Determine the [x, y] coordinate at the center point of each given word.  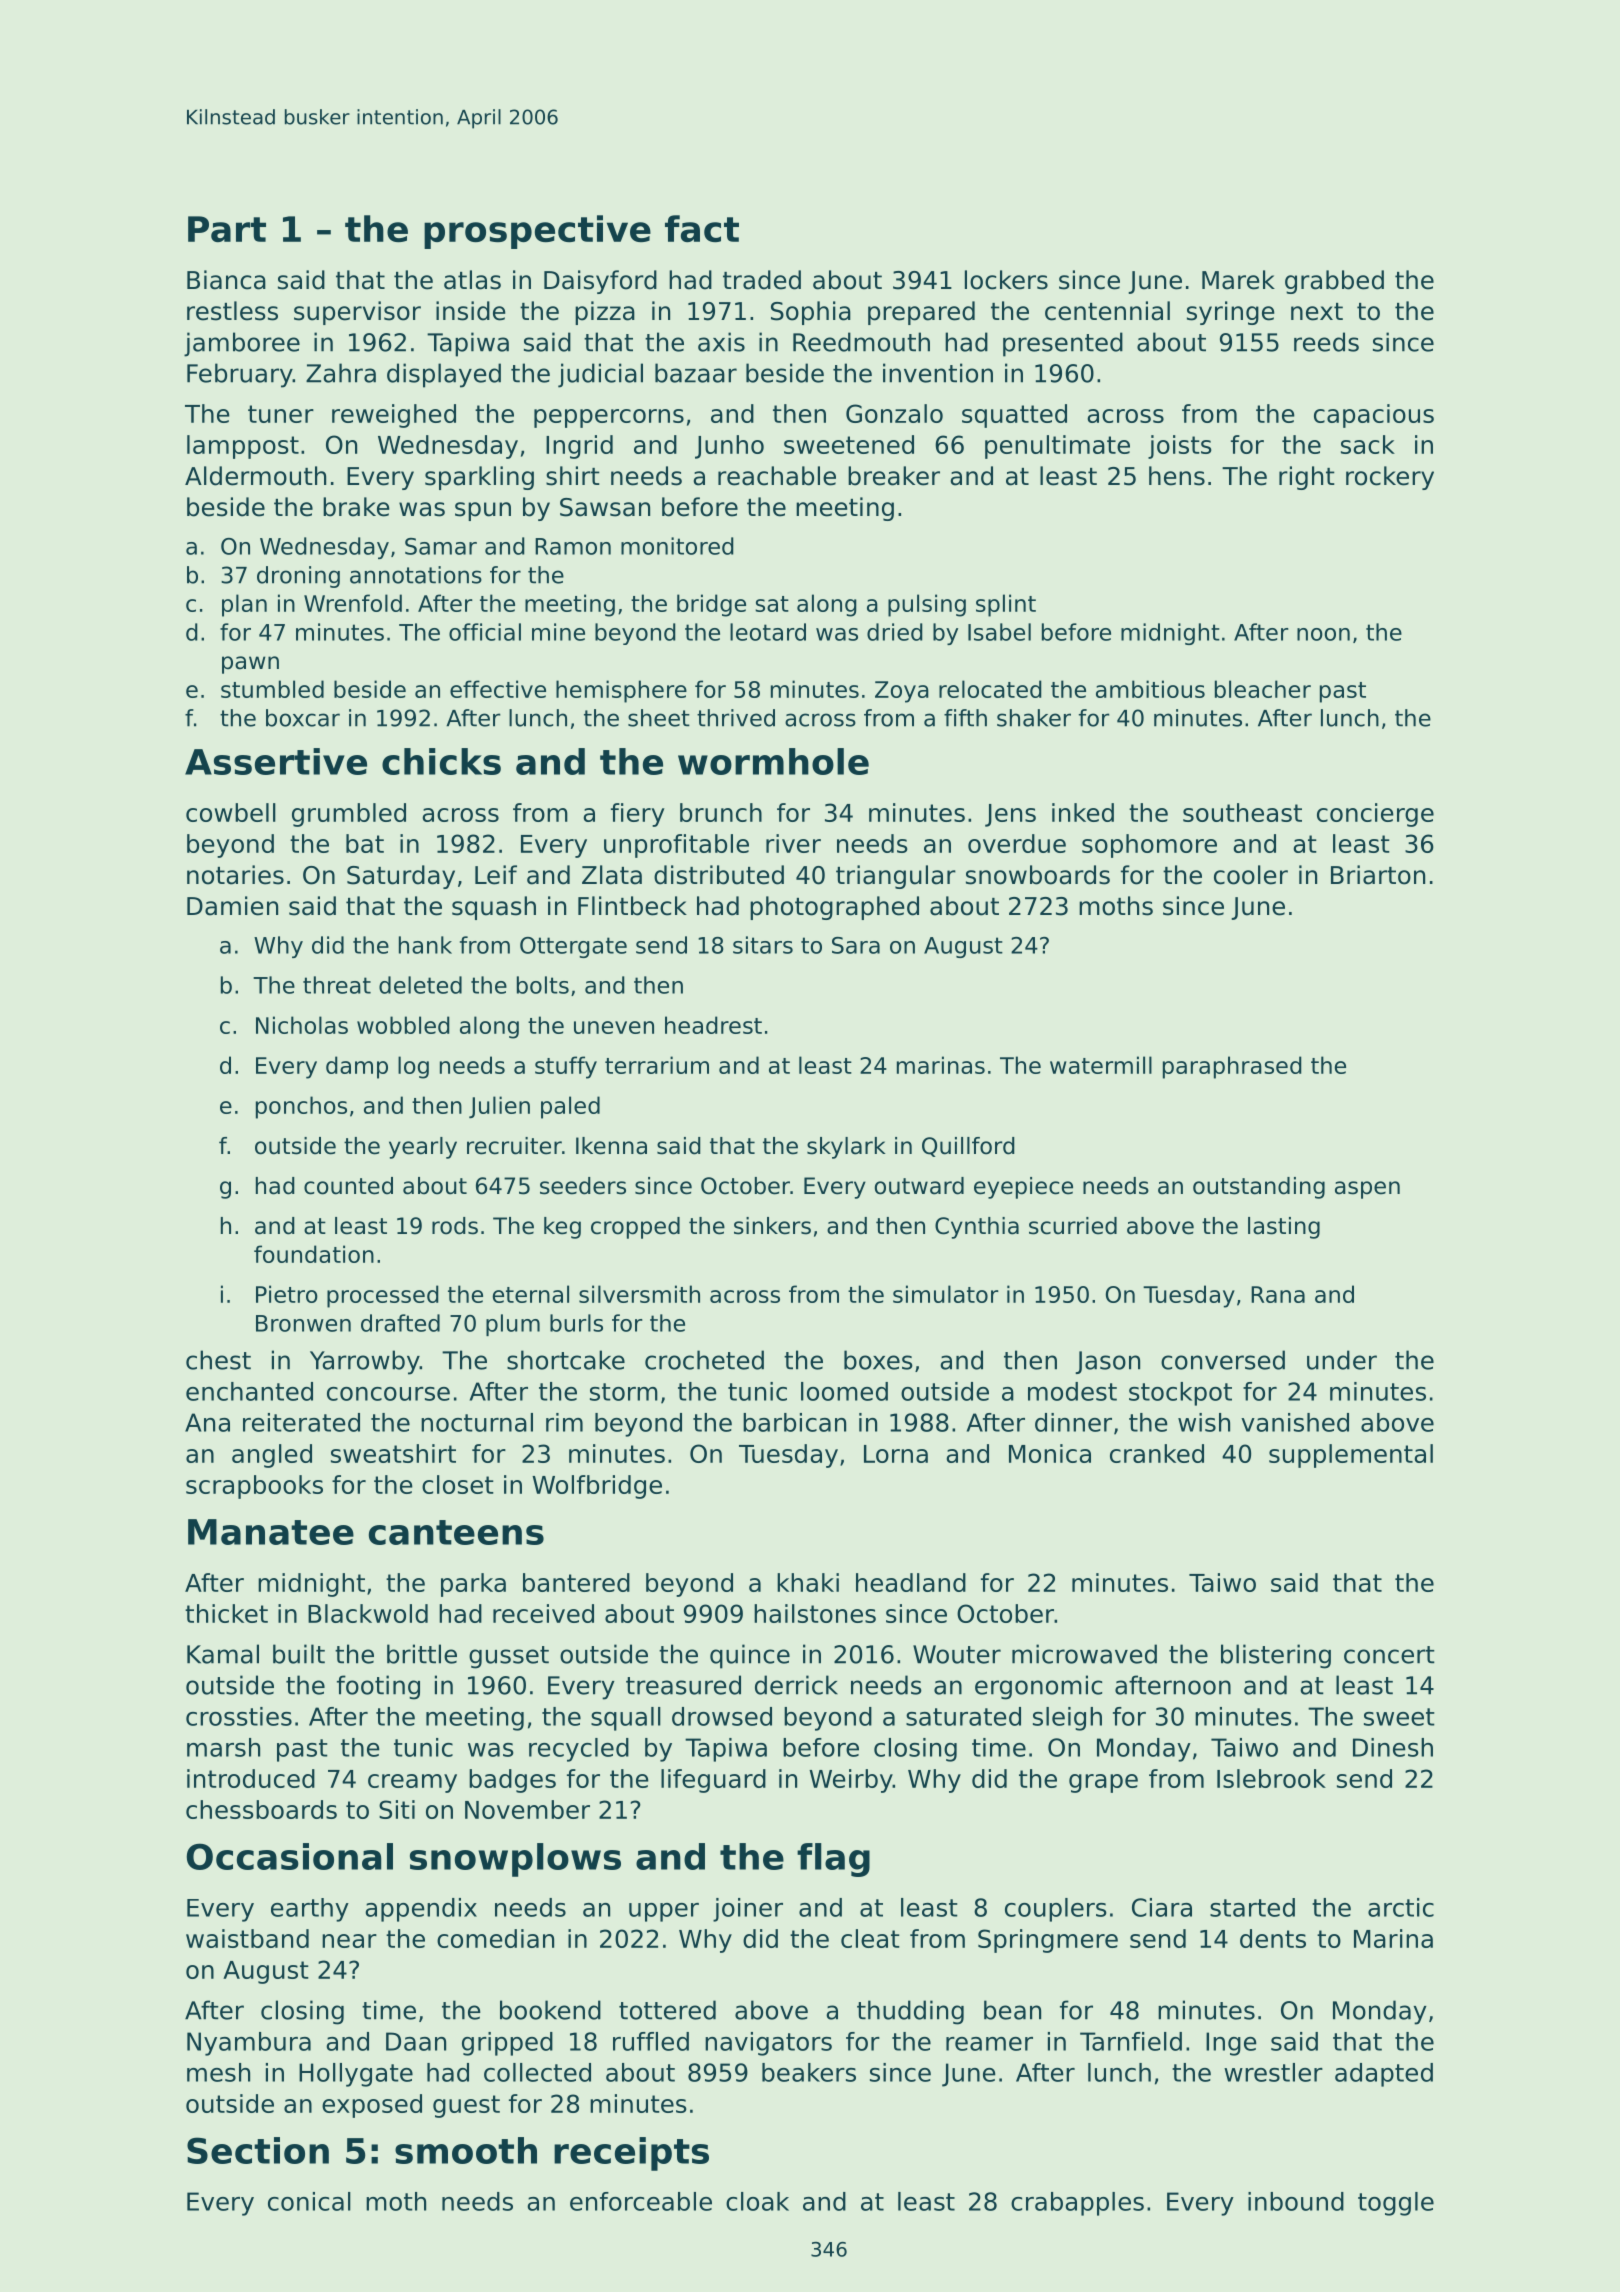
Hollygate [356, 2075]
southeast [1242, 812]
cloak [757, 2201]
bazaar [696, 373]
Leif [496, 875]
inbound [1296, 2201]
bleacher [1263, 689]
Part [227, 229]
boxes [878, 1360]
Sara [856, 945]
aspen [1367, 1190]
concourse [388, 1394]
